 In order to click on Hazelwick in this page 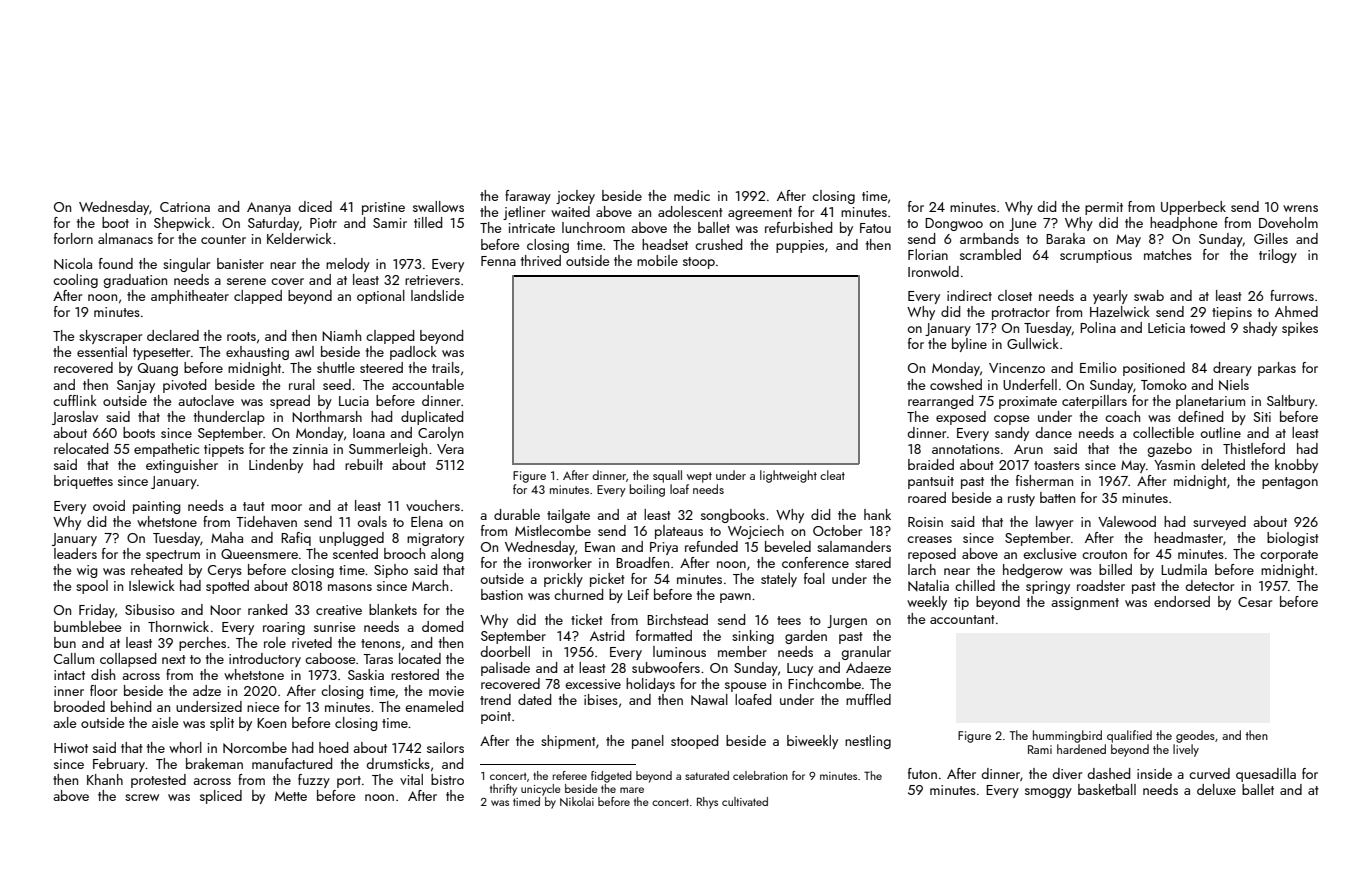, I will do `click(1120, 311)`.
